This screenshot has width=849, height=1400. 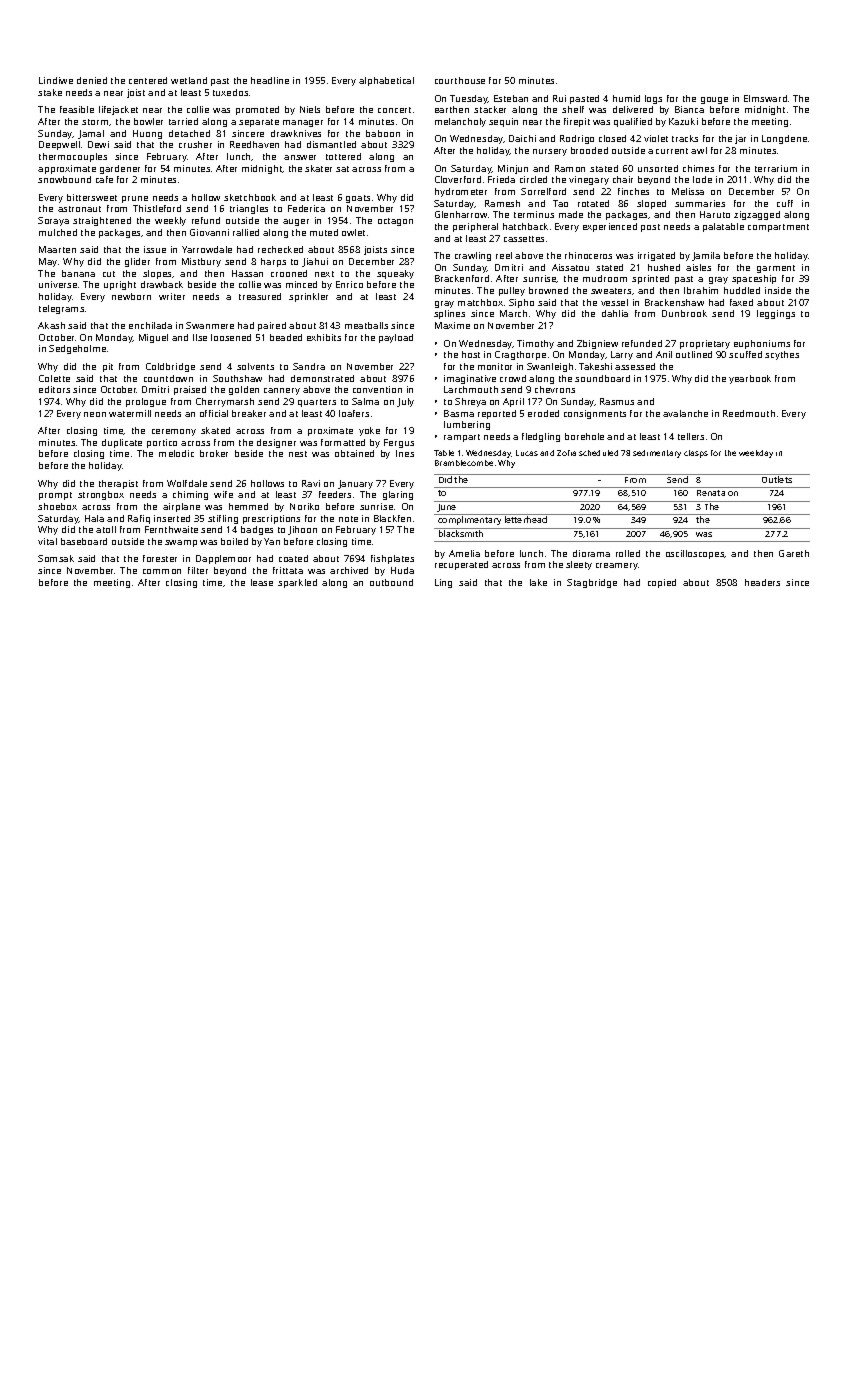 I want to click on leggings, so click(x=776, y=314).
